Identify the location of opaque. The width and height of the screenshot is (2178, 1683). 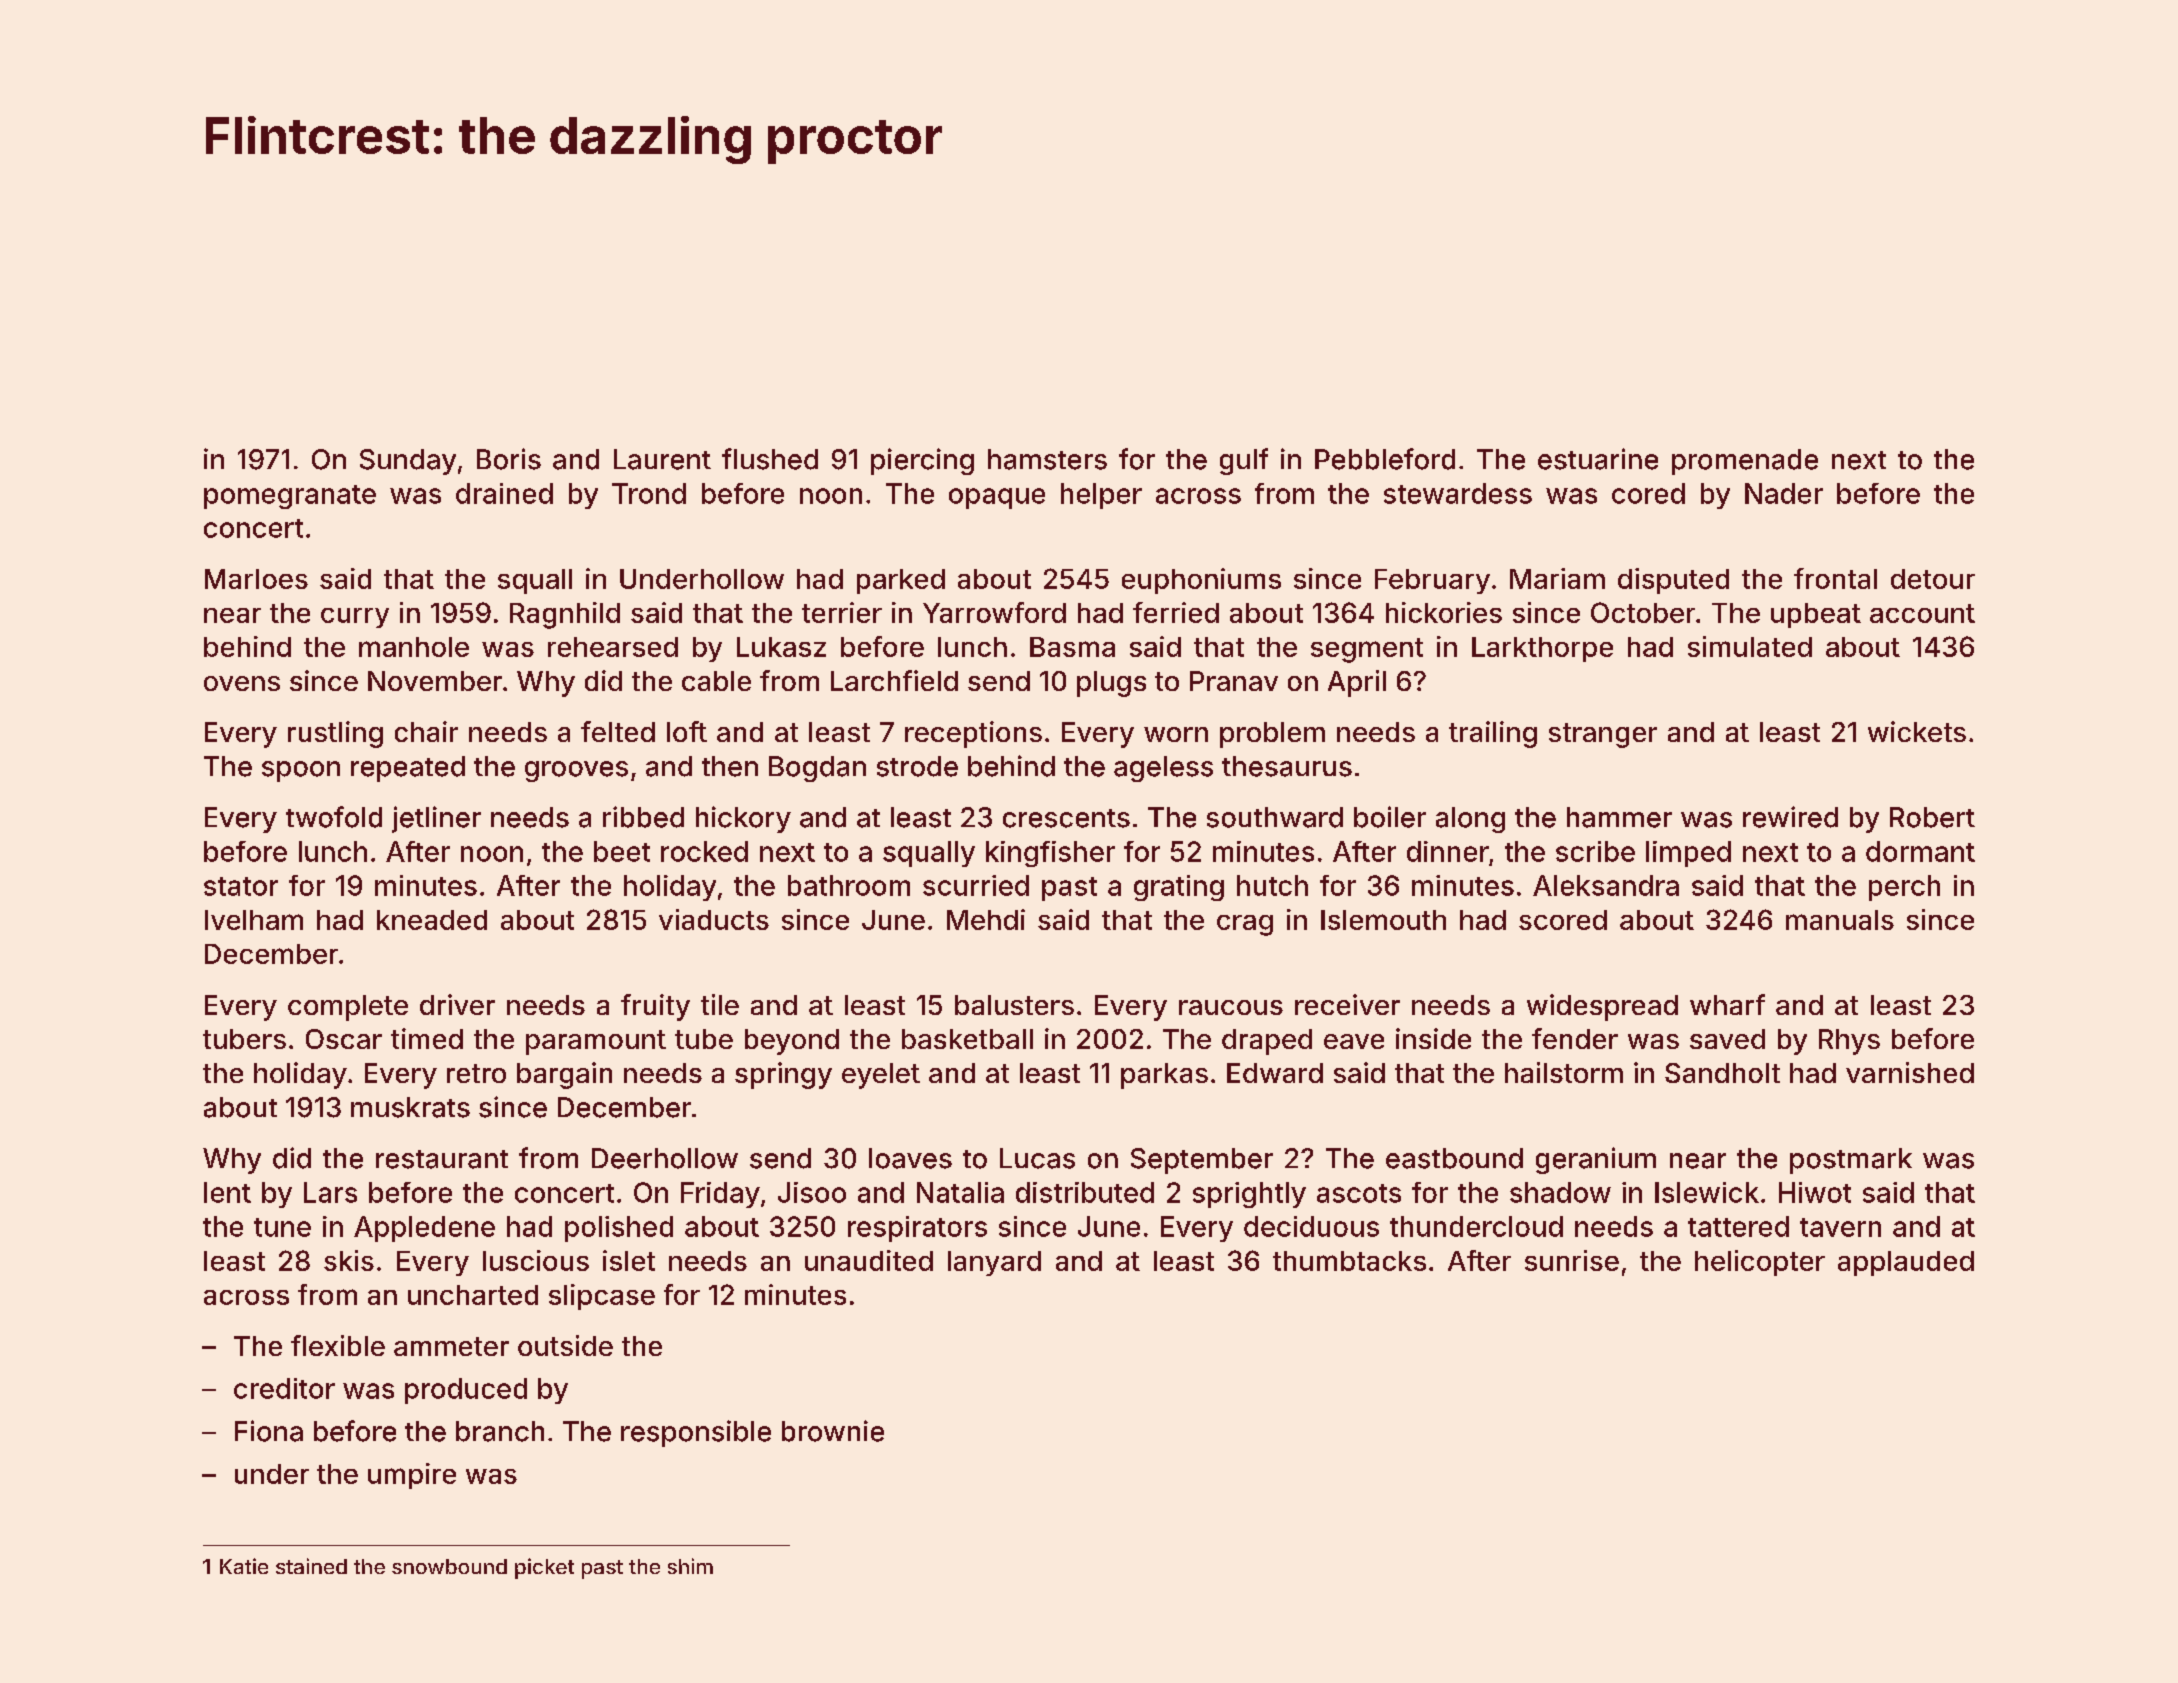
(997, 498).
